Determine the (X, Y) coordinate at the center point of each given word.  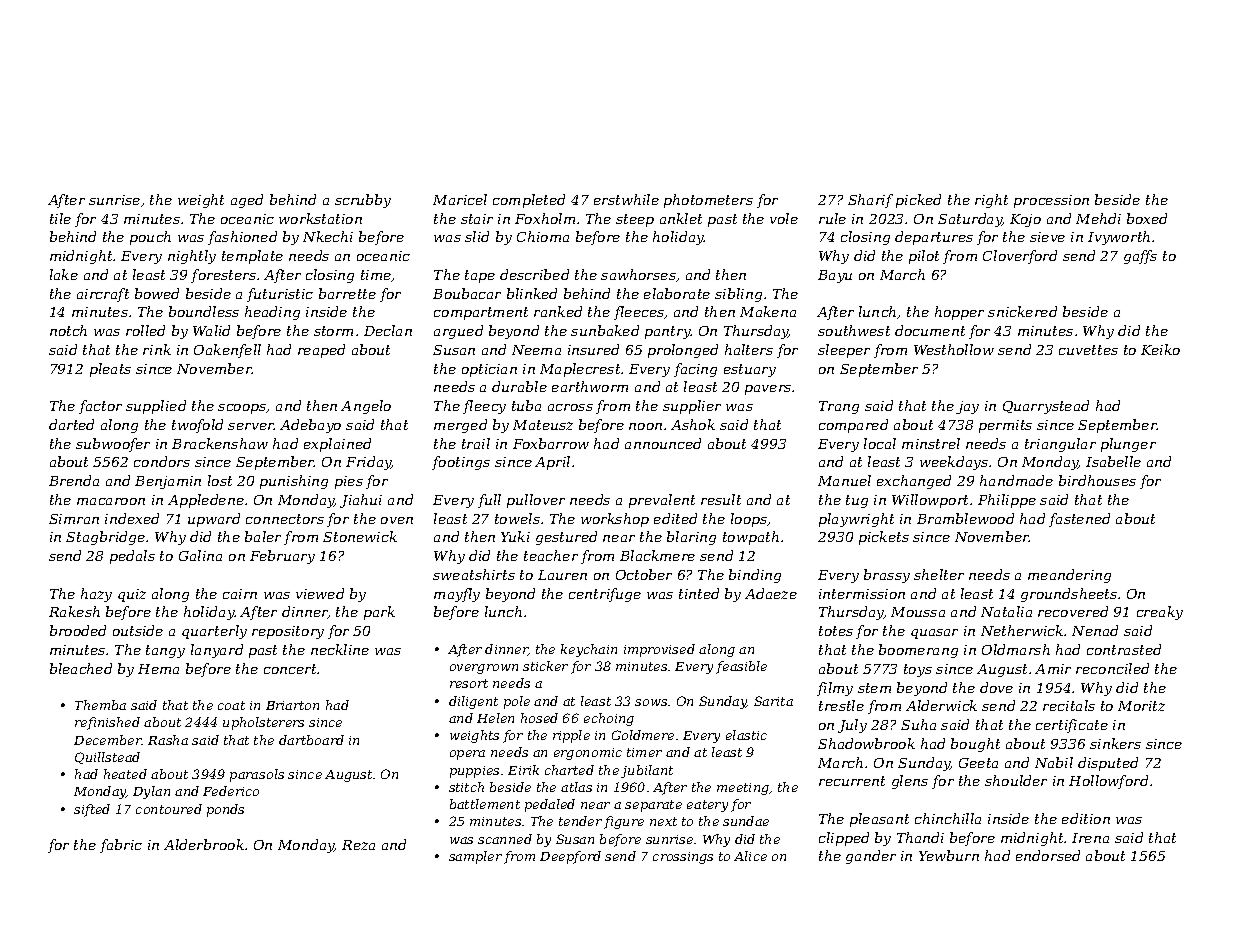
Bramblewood (965, 518)
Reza (358, 845)
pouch (150, 238)
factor (100, 407)
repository (288, 632)
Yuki (515, 536)
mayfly (457, 595)
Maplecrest (580, 370)
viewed (320, 593)
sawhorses (638, 274)
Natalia (1006, 611)
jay (967, 407)
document (930, 330)
